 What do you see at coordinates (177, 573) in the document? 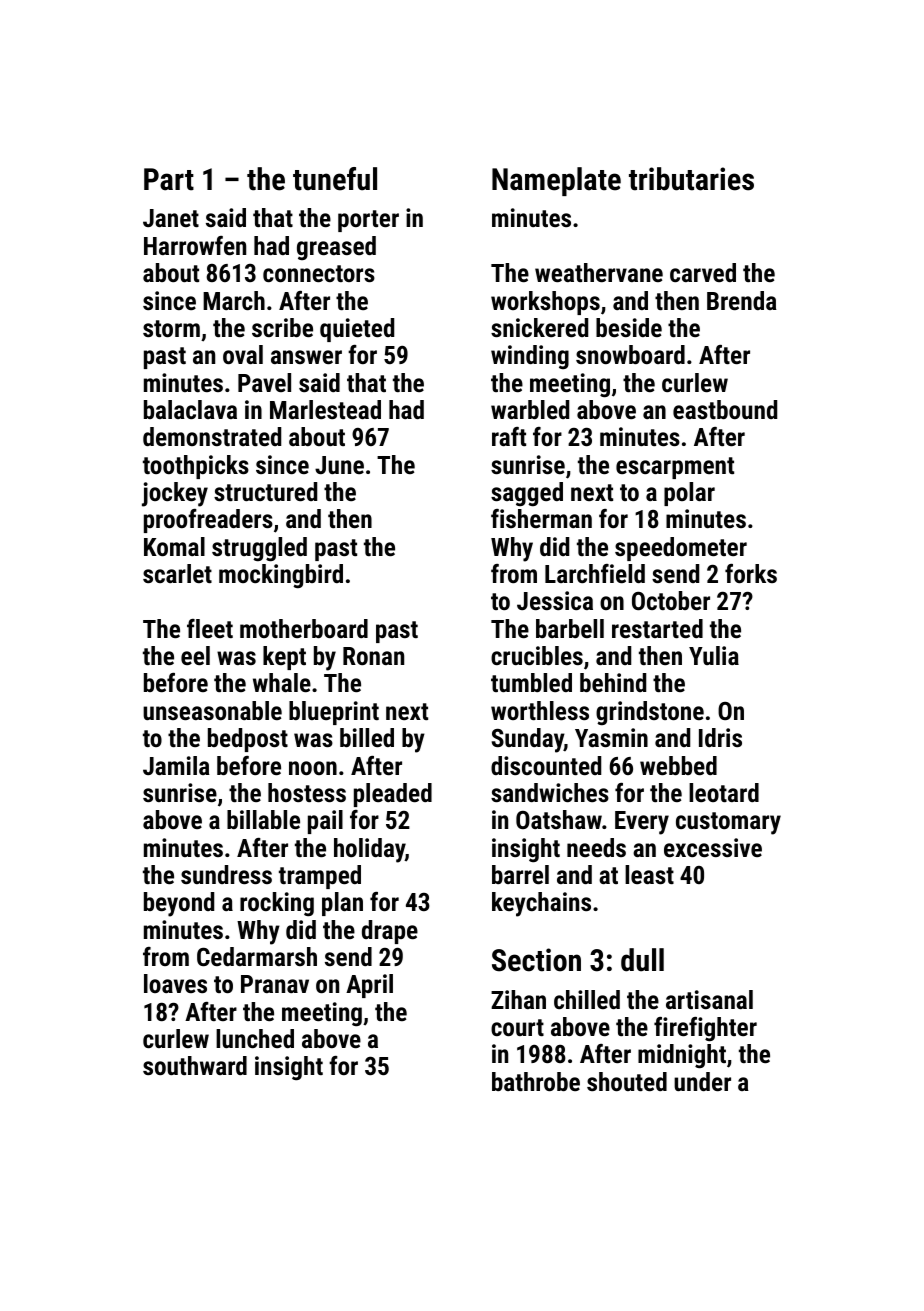
I see `scarlet` at bounding box center [177, 573].
